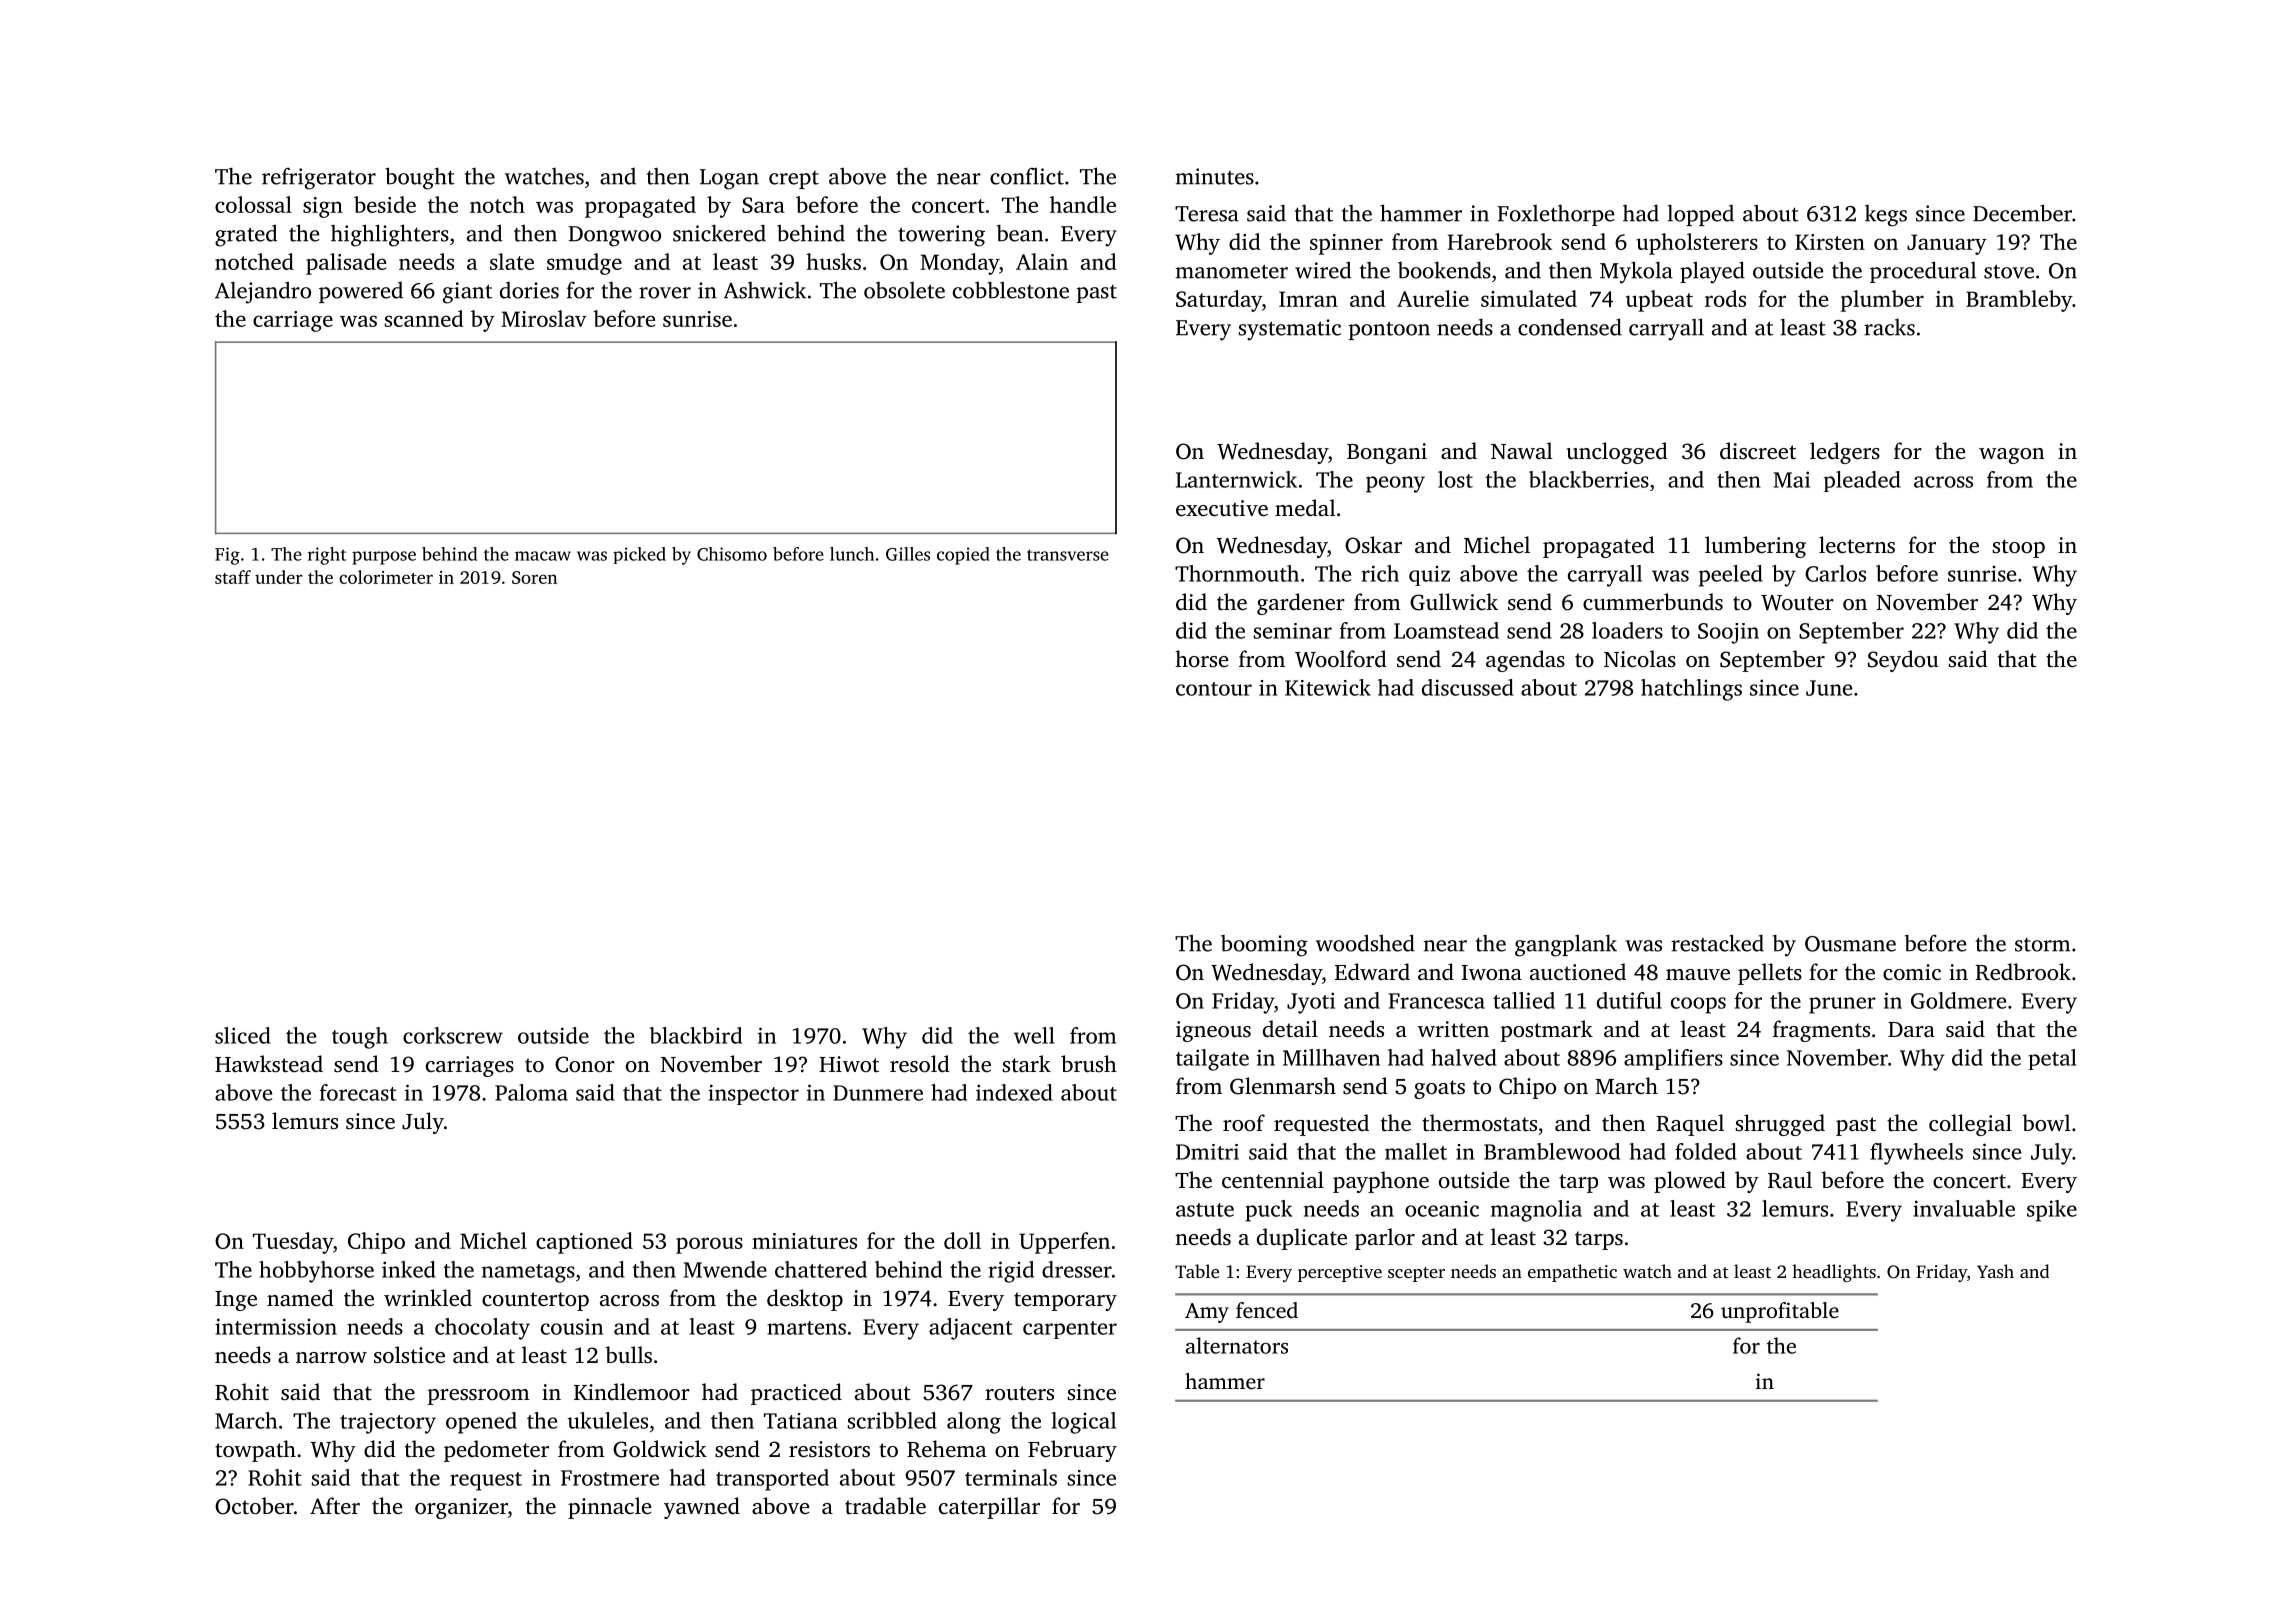 This screenshot has height=1620, width=2292. What do you see at coordinates (1886, 216) in the screenshot?
I see `kegs` at bounding box center [1886, 216].
